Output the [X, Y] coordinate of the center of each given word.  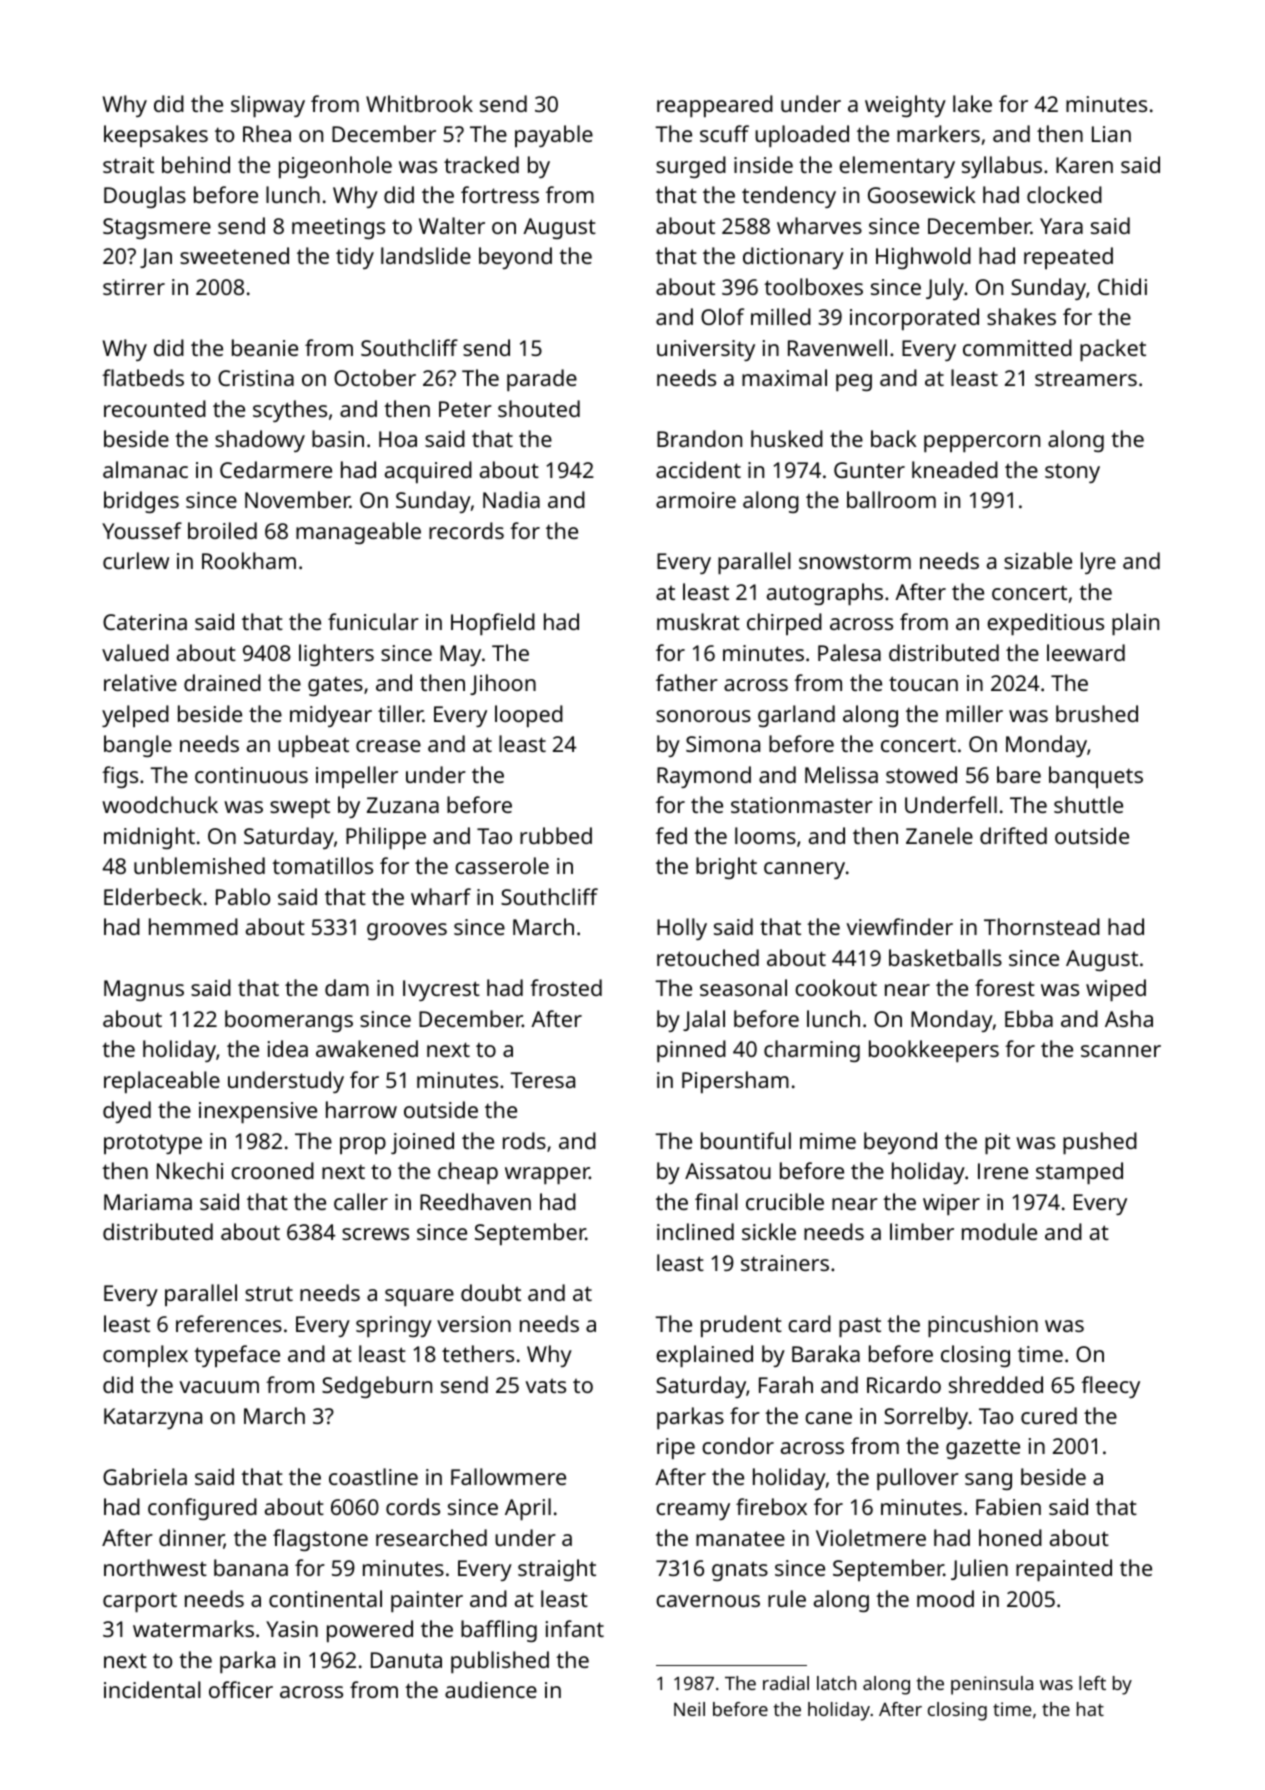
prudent [741, 1326]
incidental [152, 1689]
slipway [268, 106]
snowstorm [855, 561]
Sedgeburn [377, 1387]
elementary [897, 167]
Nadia [511, 499]
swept [300, 808]
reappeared [715, 106]
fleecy [1110, 1387]
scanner [1121, 1051]
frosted [566, 987]
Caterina [145, 622]
